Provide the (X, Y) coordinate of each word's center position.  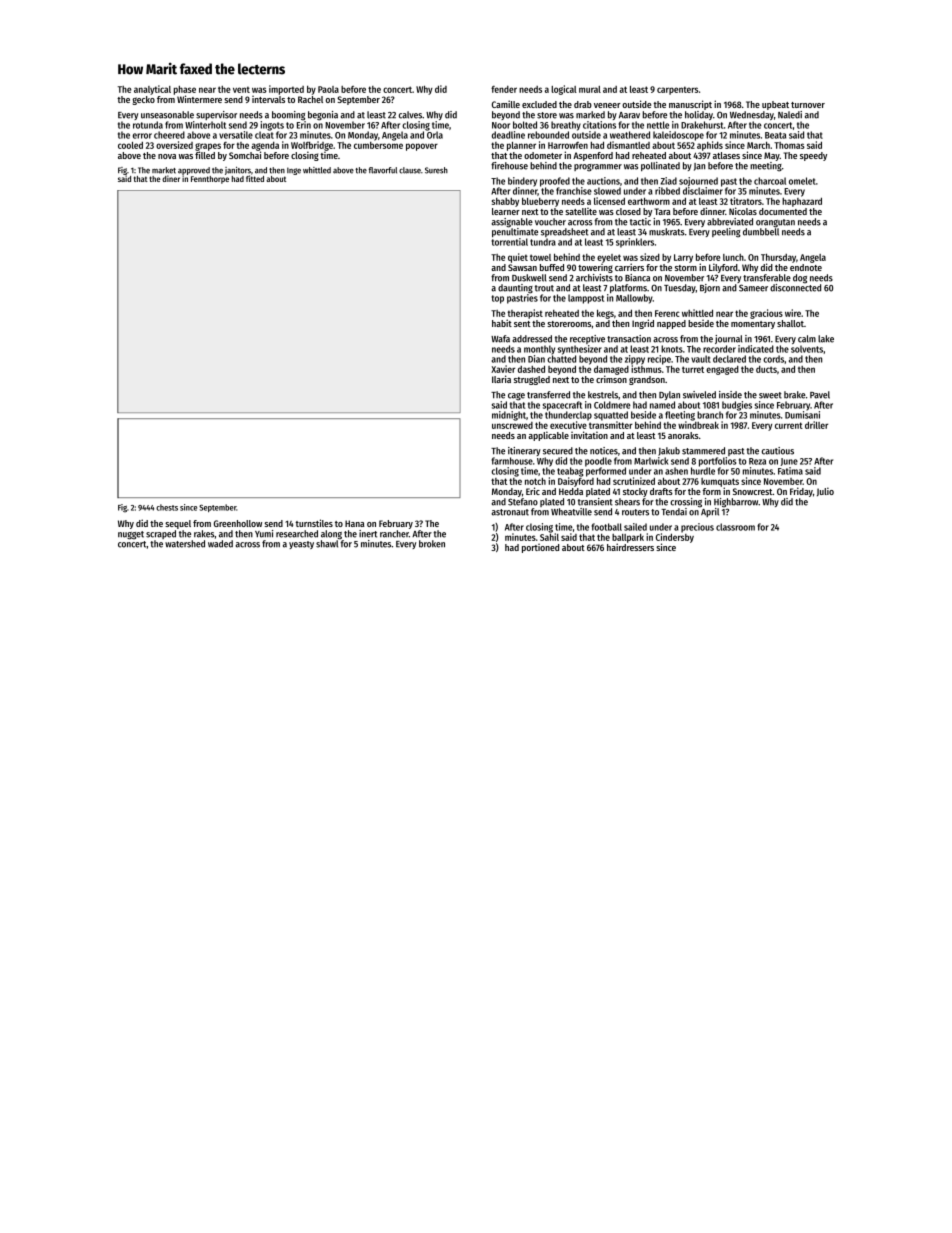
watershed (185, 544)
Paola (328, 89)
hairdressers (630, 547)
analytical (152, 90)
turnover (808, 105)
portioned (540, 548)
